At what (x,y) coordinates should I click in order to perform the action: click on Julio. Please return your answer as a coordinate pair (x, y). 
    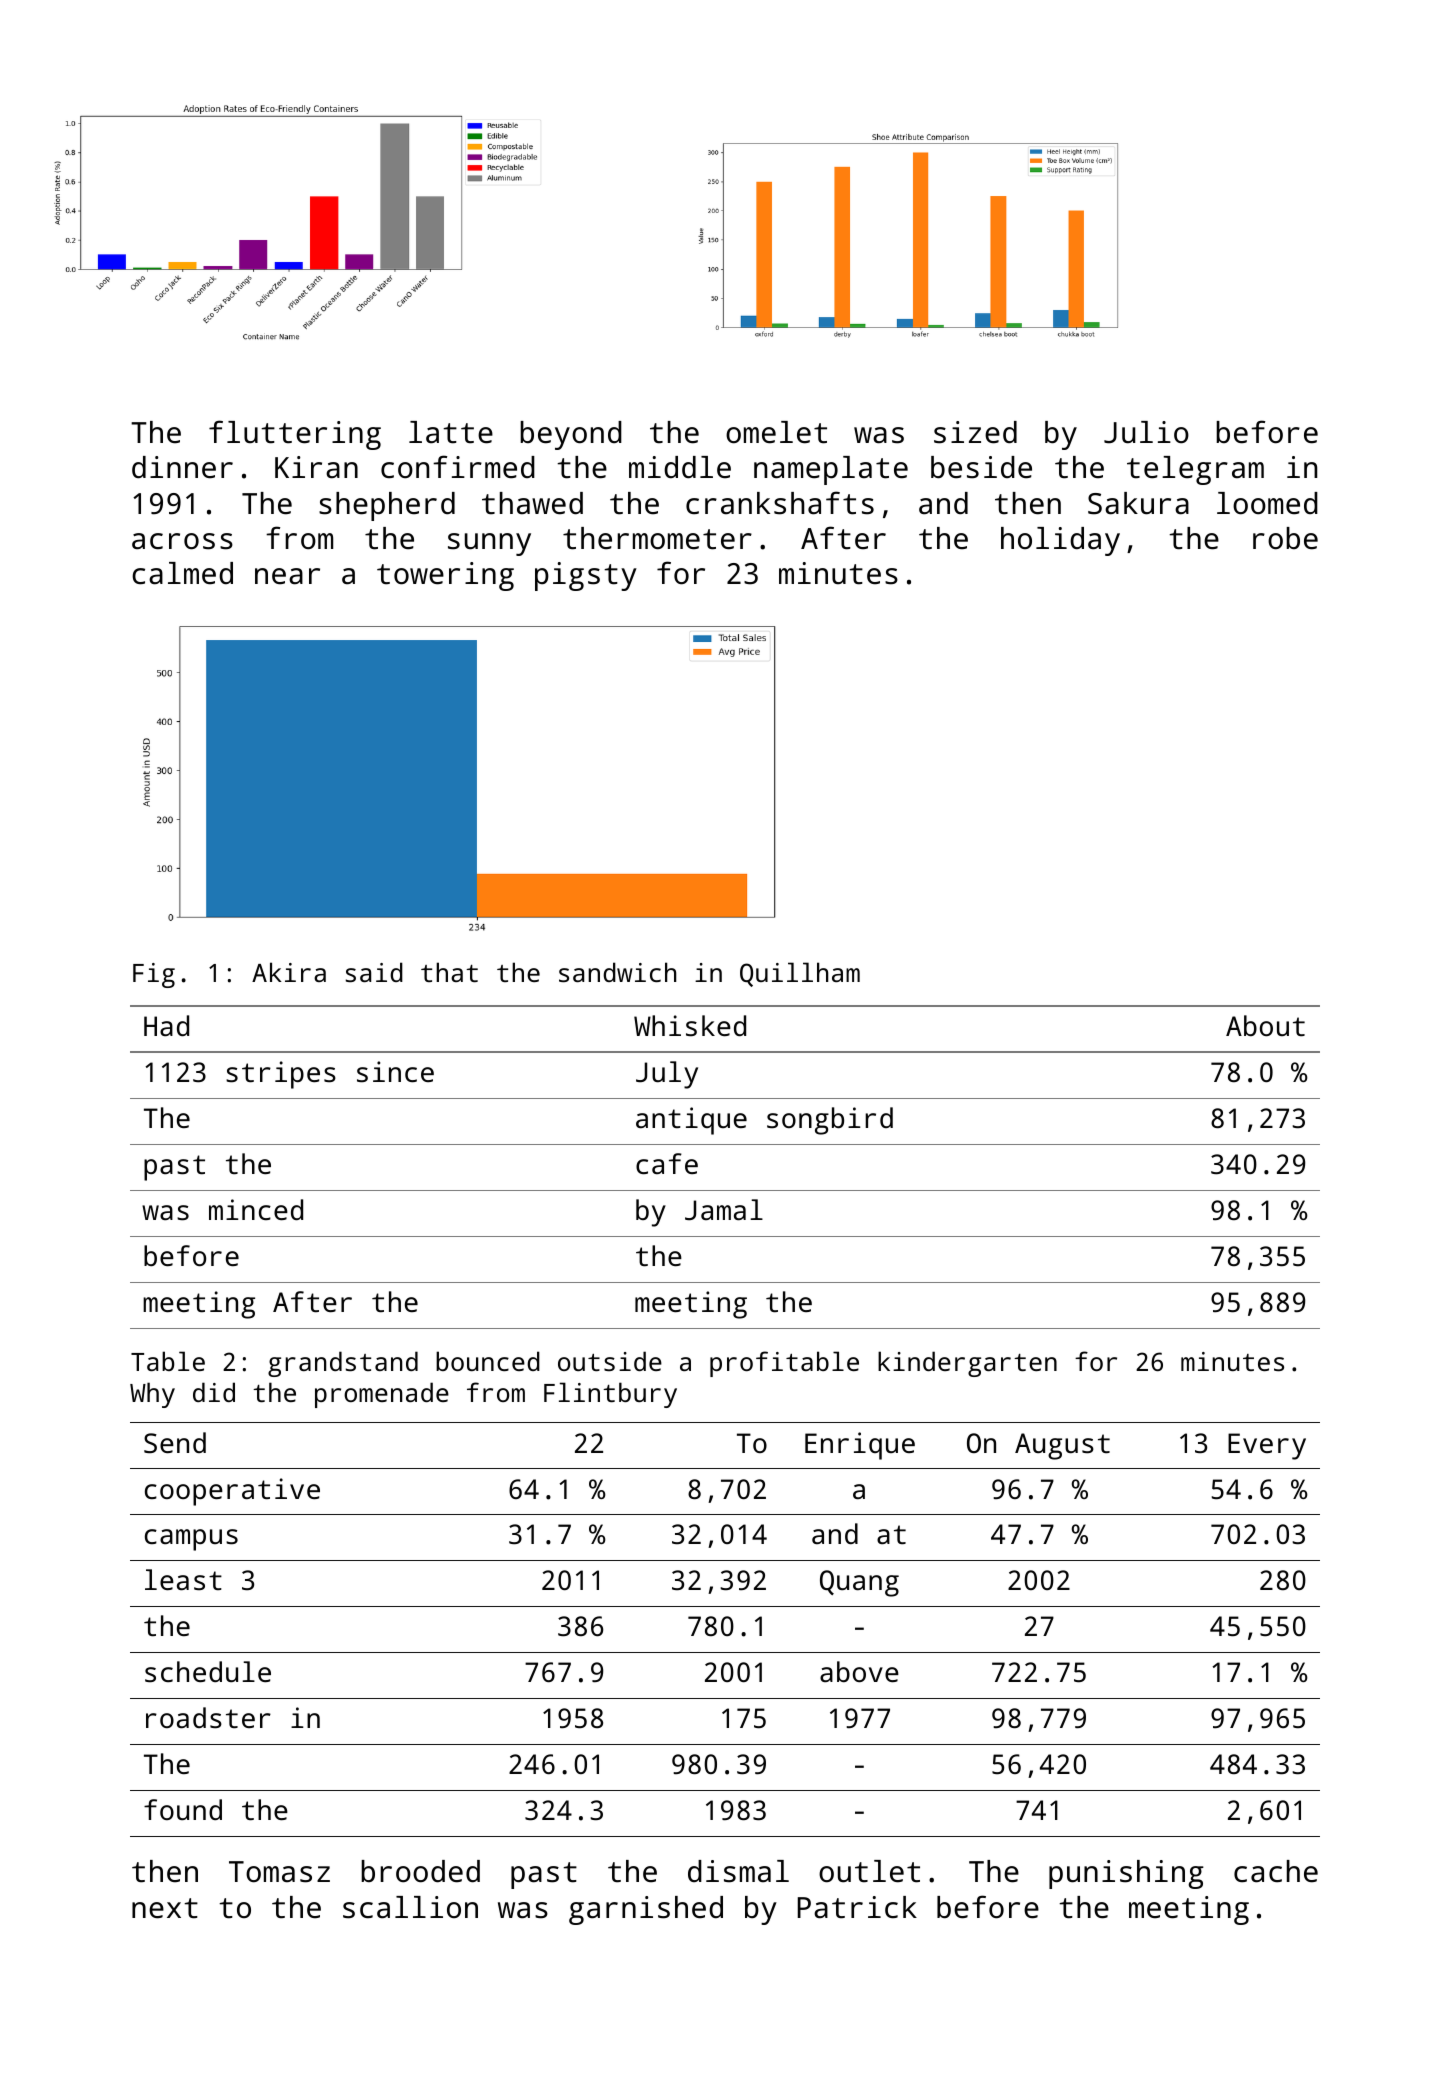
    Looking at the image, I should click on (1146, 432).
